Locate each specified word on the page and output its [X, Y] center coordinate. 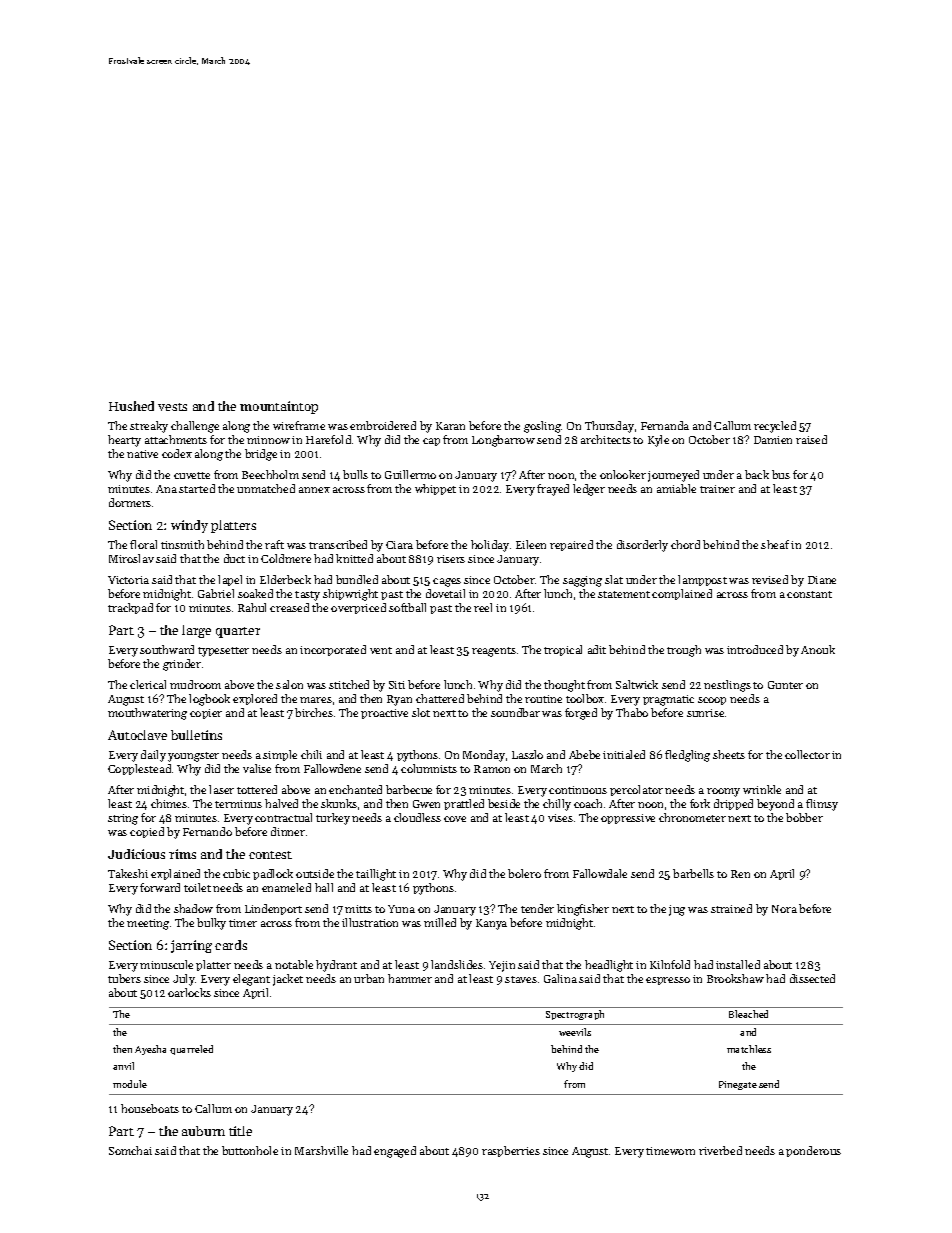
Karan [450, 426]
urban [369, 978]
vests [172, 407]
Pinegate [738, 1085]
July [184, 980]
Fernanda [665, 425]
